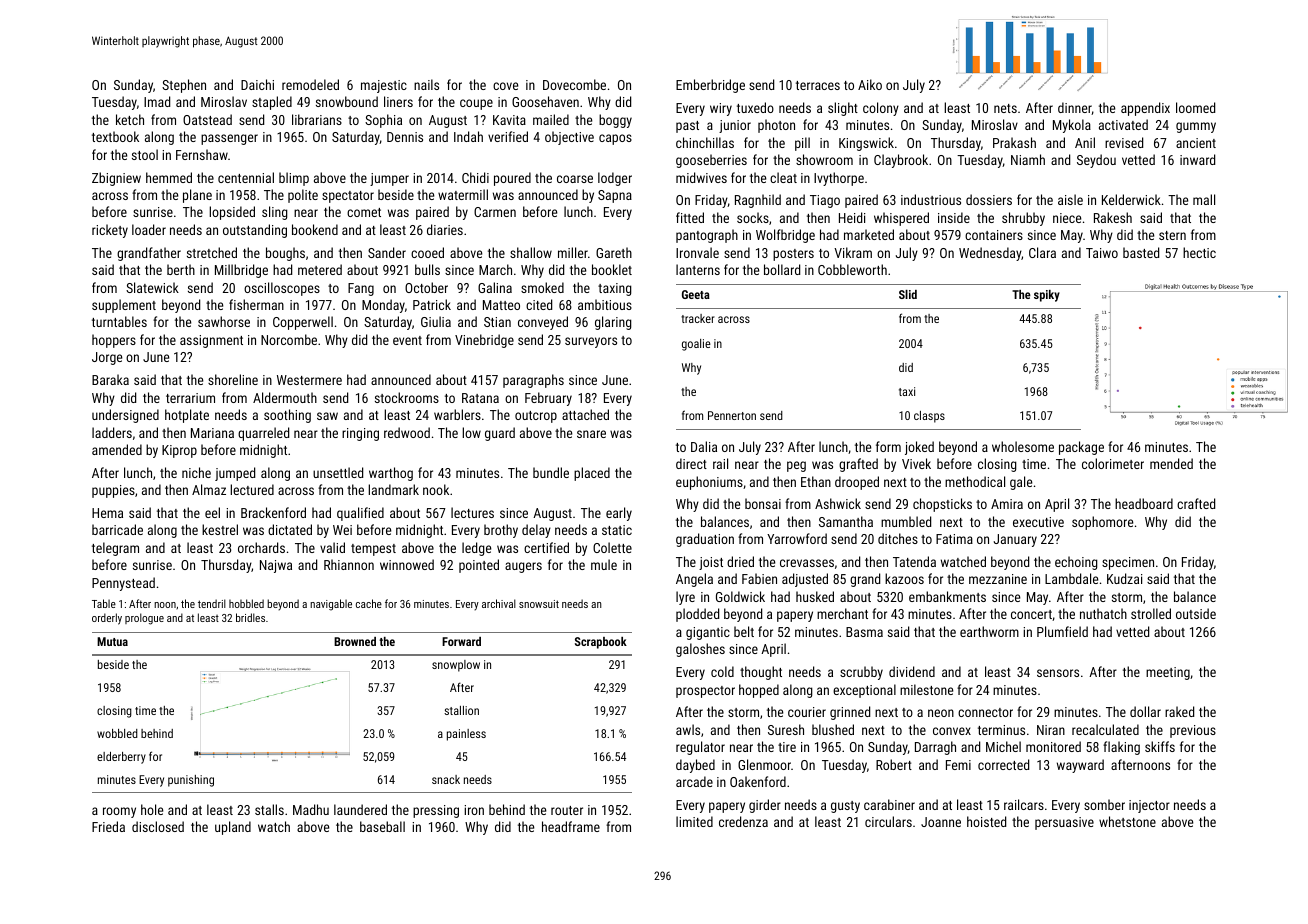  I want to click on gale, so click(1021, 483).
